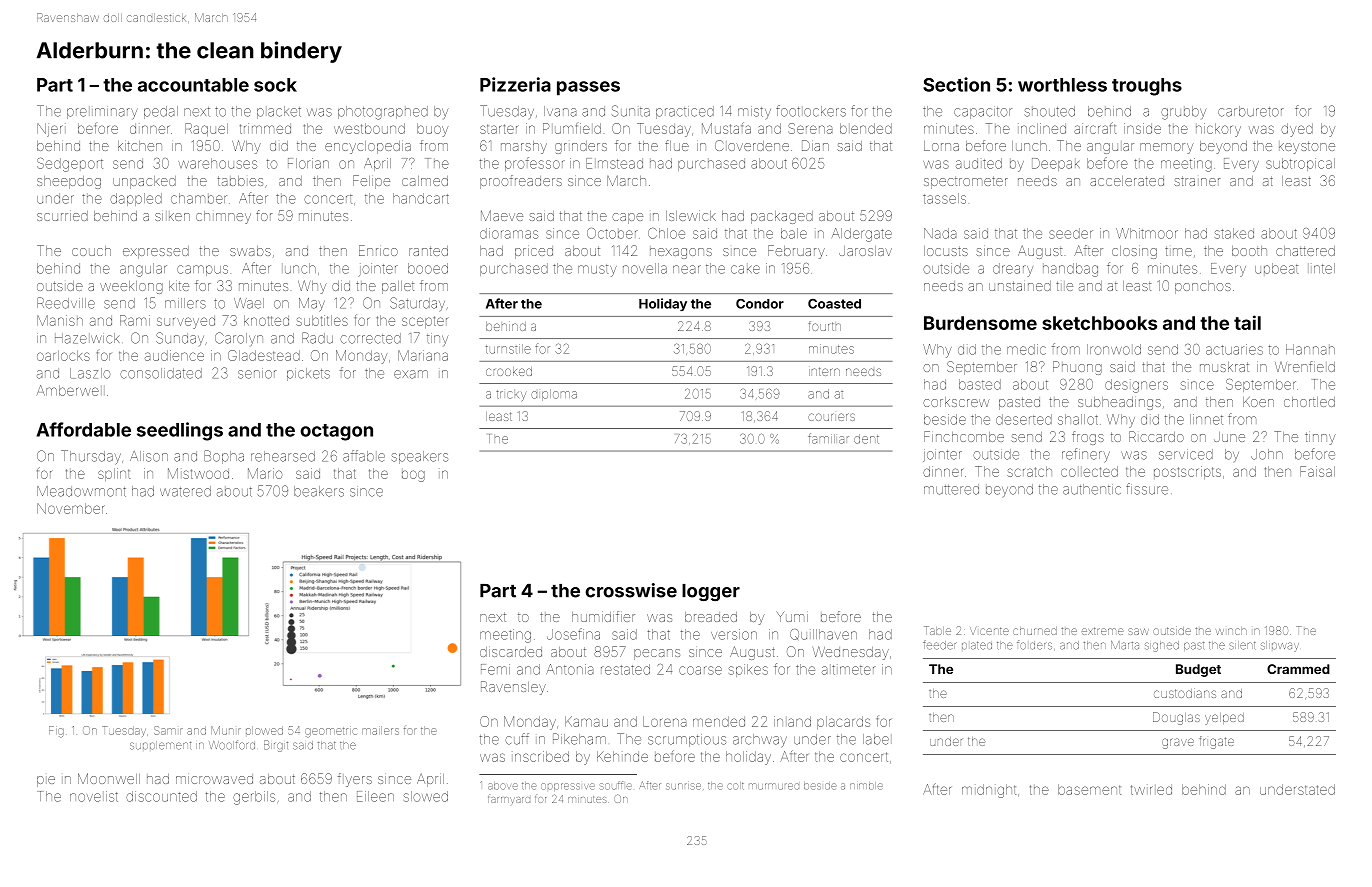 The image size is (1372, 887). Describe the element at coordinates (319, 491) in the document. I see `beakers` at that location.
